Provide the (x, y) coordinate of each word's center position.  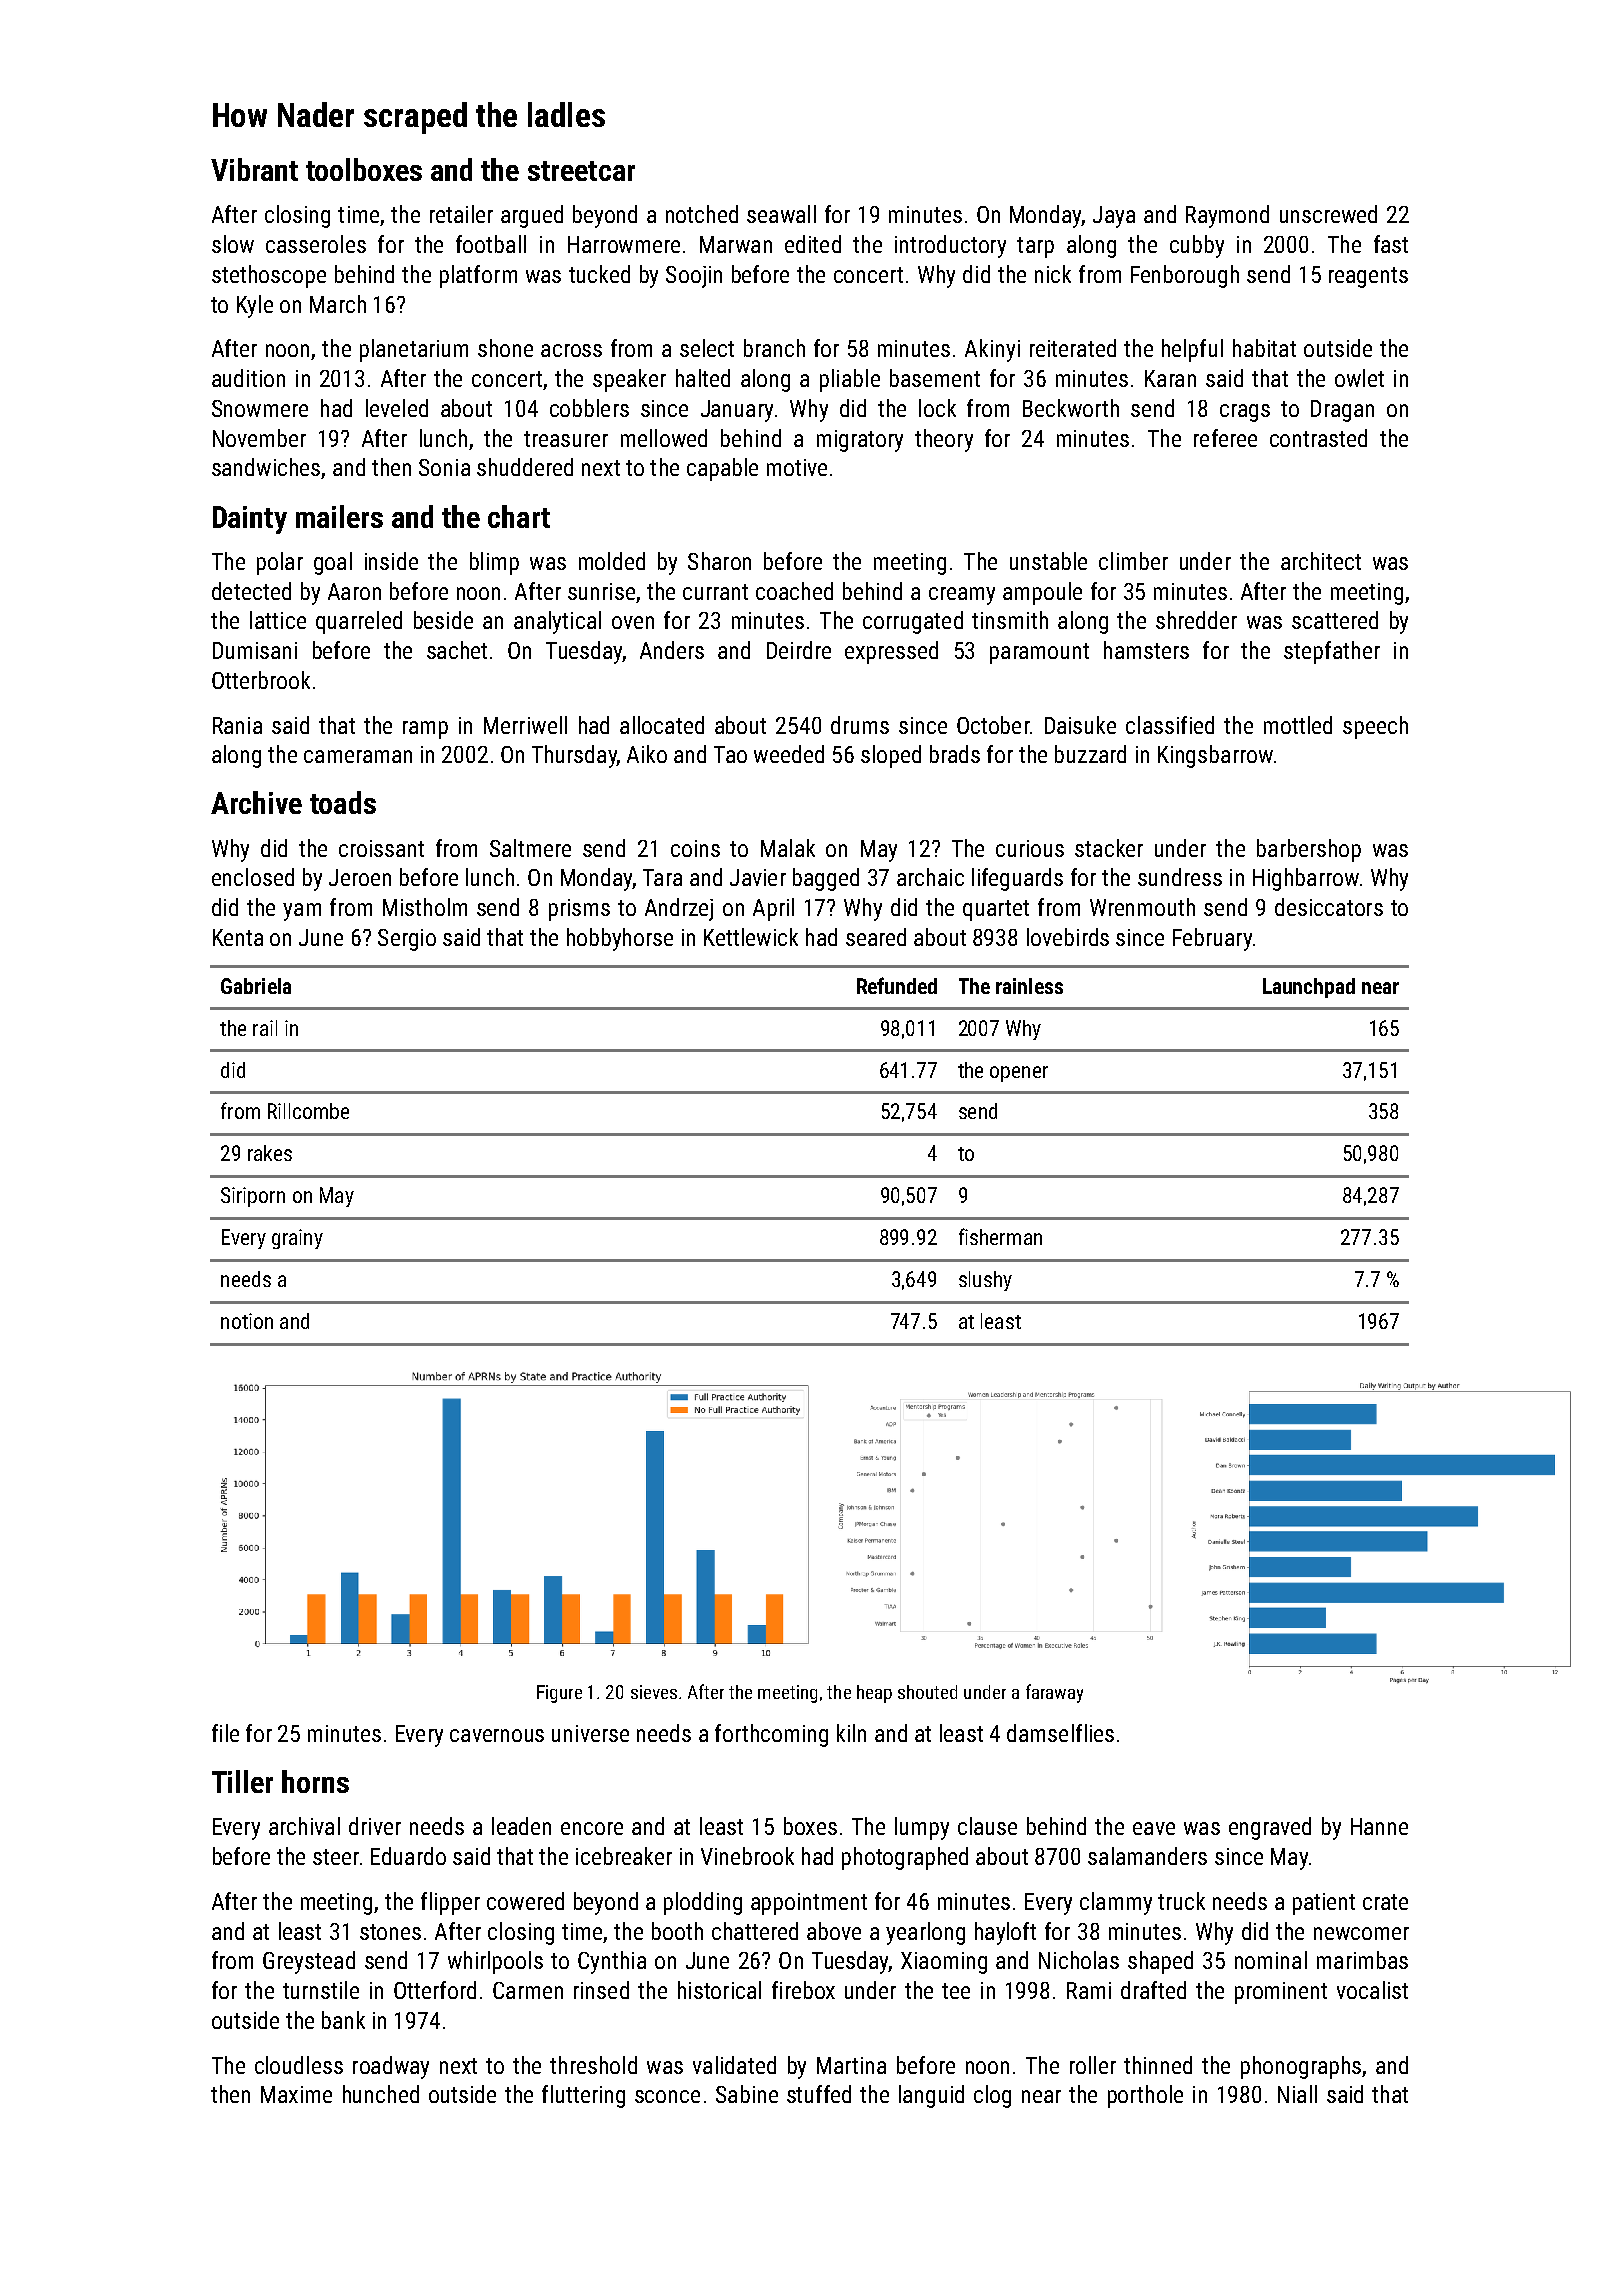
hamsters (1146, 650)
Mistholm (425, 907)
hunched (381, 2094)
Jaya (1114, 217)
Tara (662, 877)
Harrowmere (624, 244)
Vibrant (254, 169)
